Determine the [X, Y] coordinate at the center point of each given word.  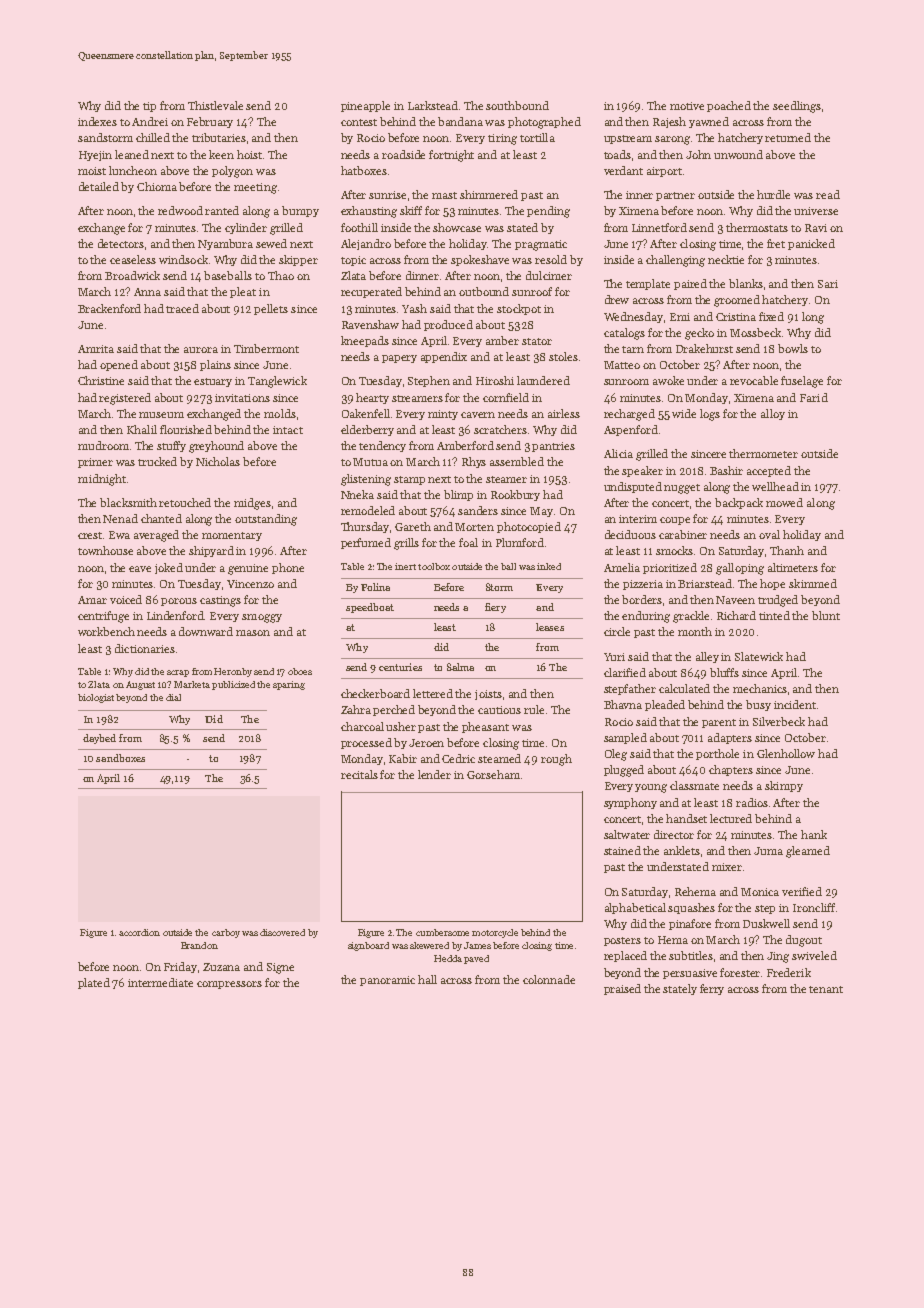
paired [690, 284]
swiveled [814, 955]
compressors [229, 985]
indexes [97, 121]
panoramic [387, 981]
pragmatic [541, 245]
